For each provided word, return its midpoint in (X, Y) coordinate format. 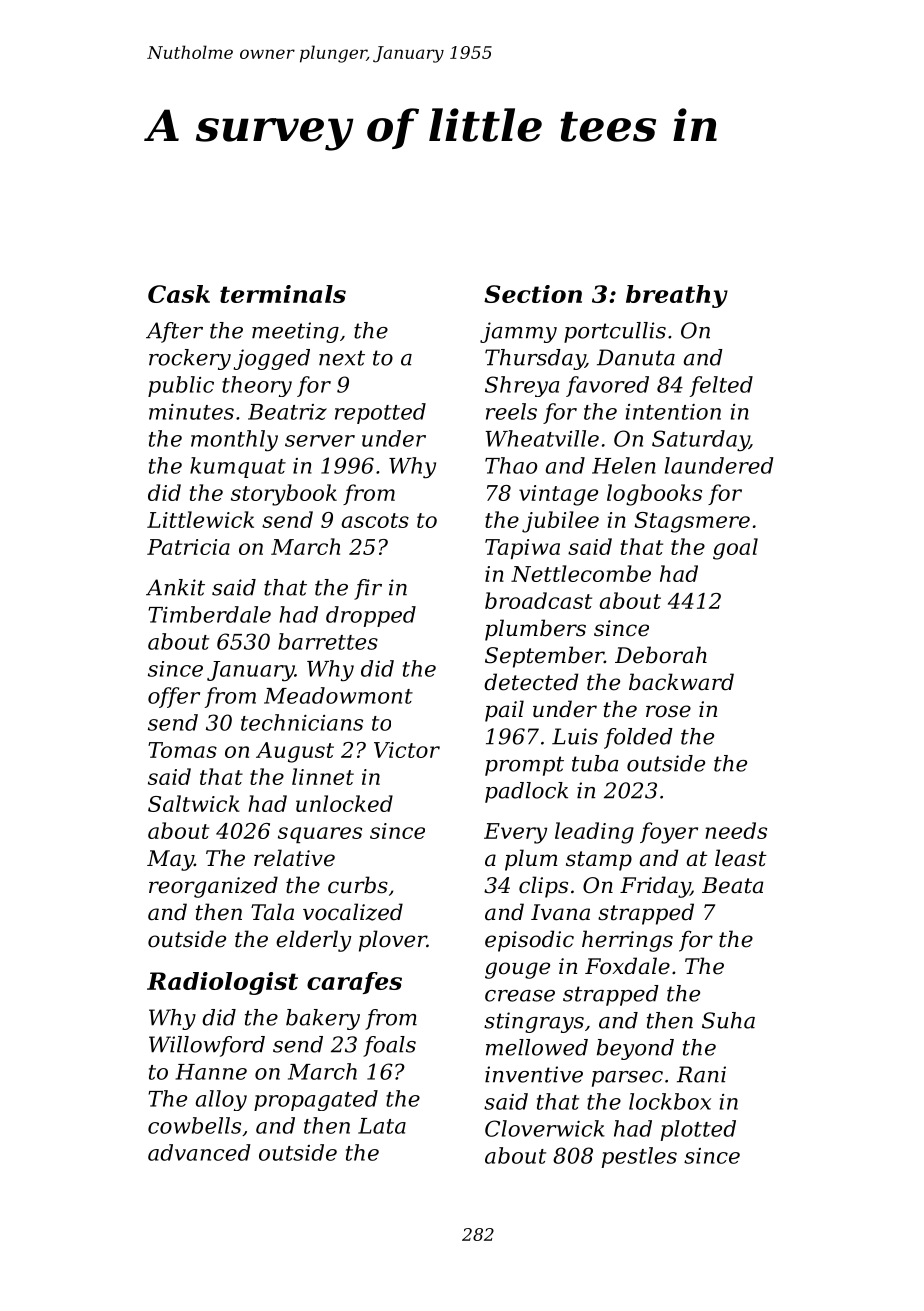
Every (515, 833)
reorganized (213, 887)
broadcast (538, 600)
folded (638, 738)
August (295, 752)
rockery (190, 359)
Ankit (175, 587)
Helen (624, 465)
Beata (732, 885)
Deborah (661, 655)
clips (543, 887)
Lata (382, 1126)
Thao (511, 465)
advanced (199, 1152)
